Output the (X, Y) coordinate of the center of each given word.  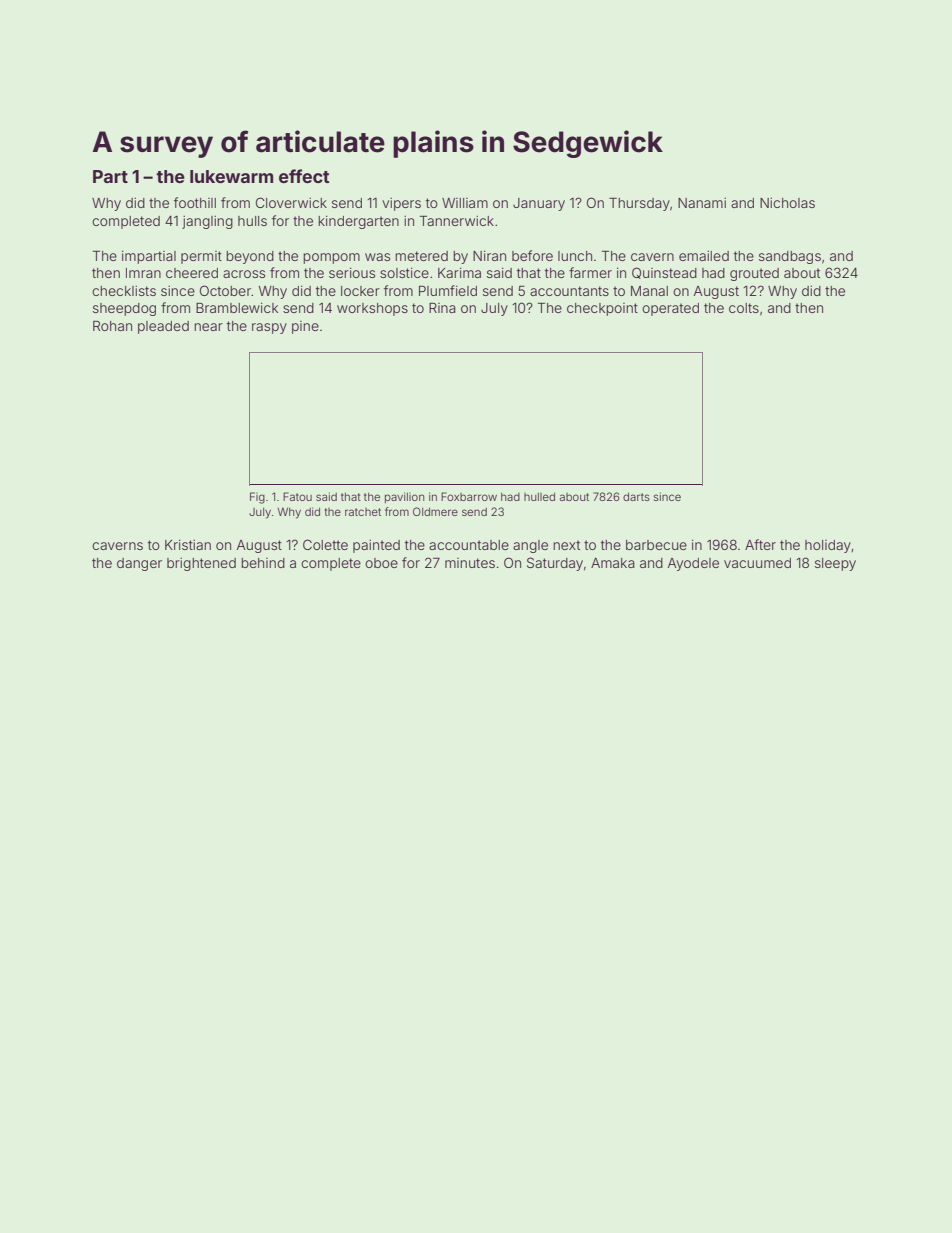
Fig (257, 498)
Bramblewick (237, 308)
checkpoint (602, 309)
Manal (649, 291)
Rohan (112, 326)
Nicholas (787, 203)
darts (636, 497)
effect (304, 176)
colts (744, 308)
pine (305, 327)
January (539, 204)
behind (263, 563)
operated (670, 309)
